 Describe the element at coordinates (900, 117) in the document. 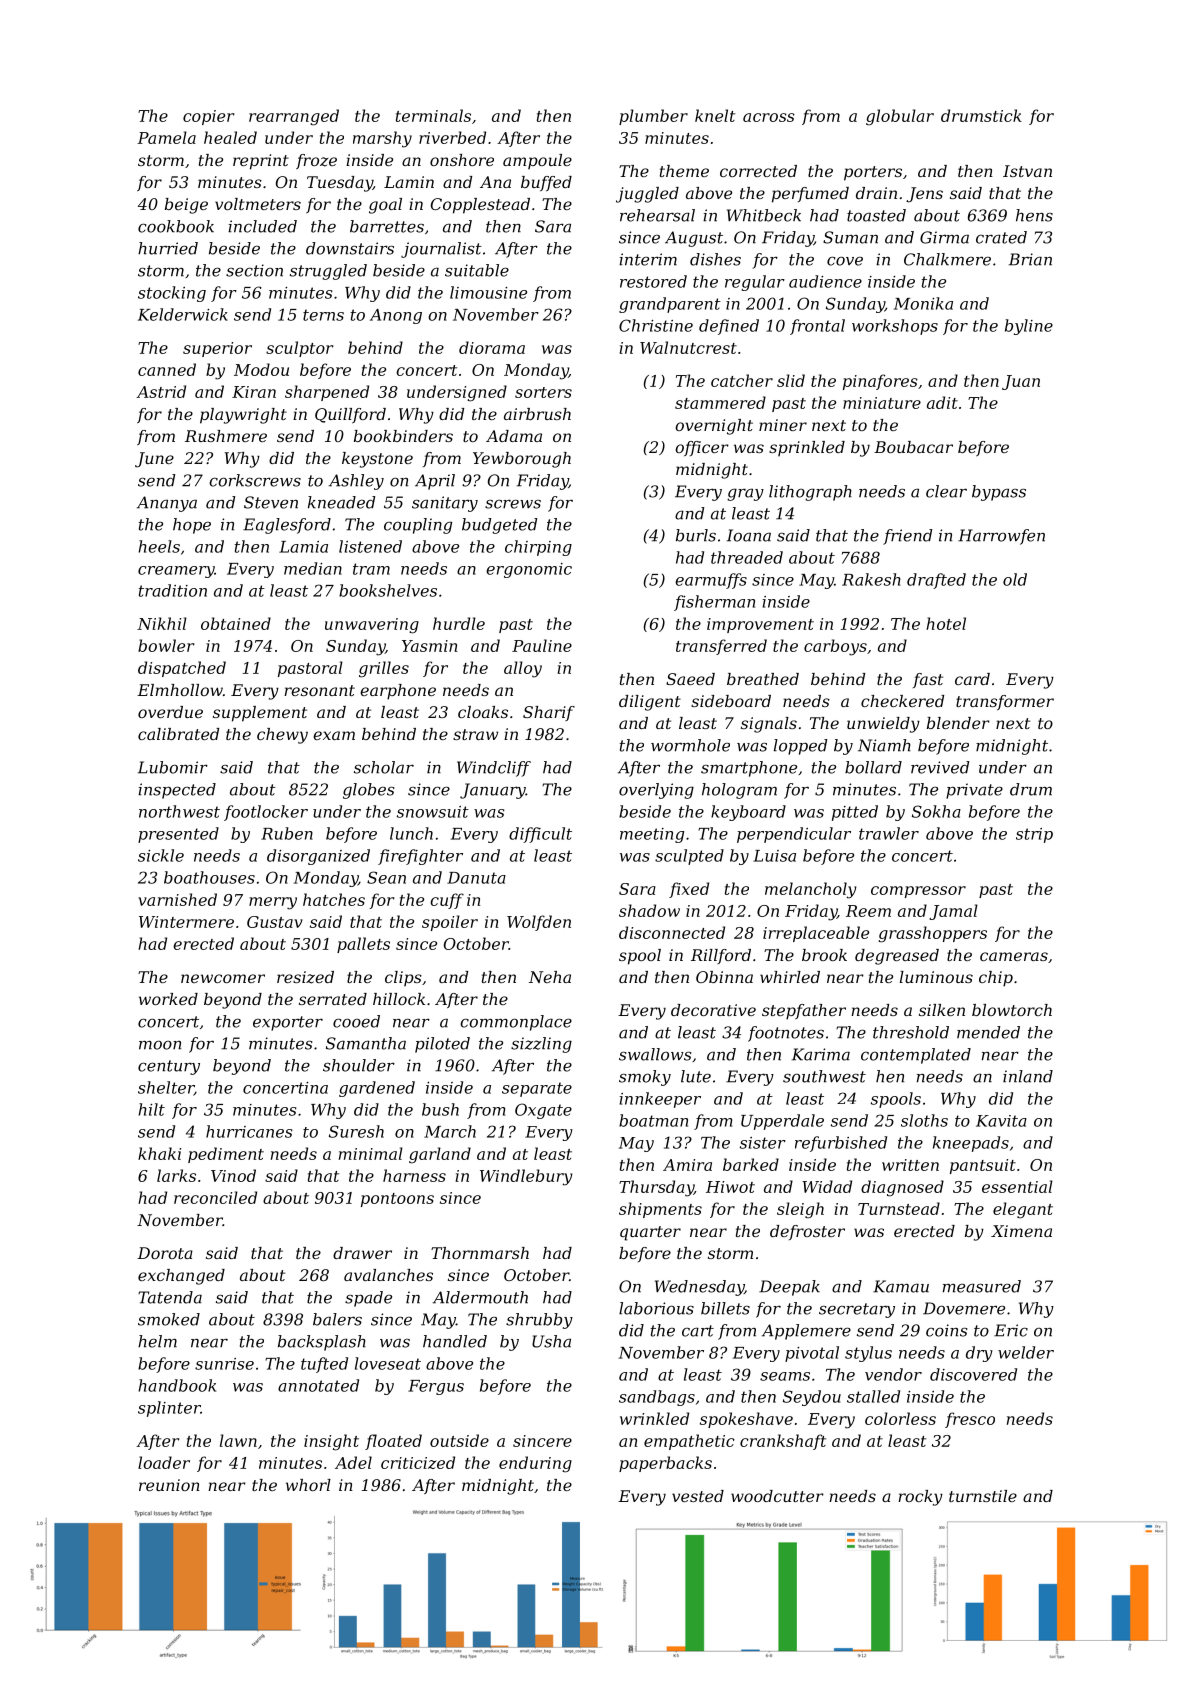

I see `globular` at that location.
